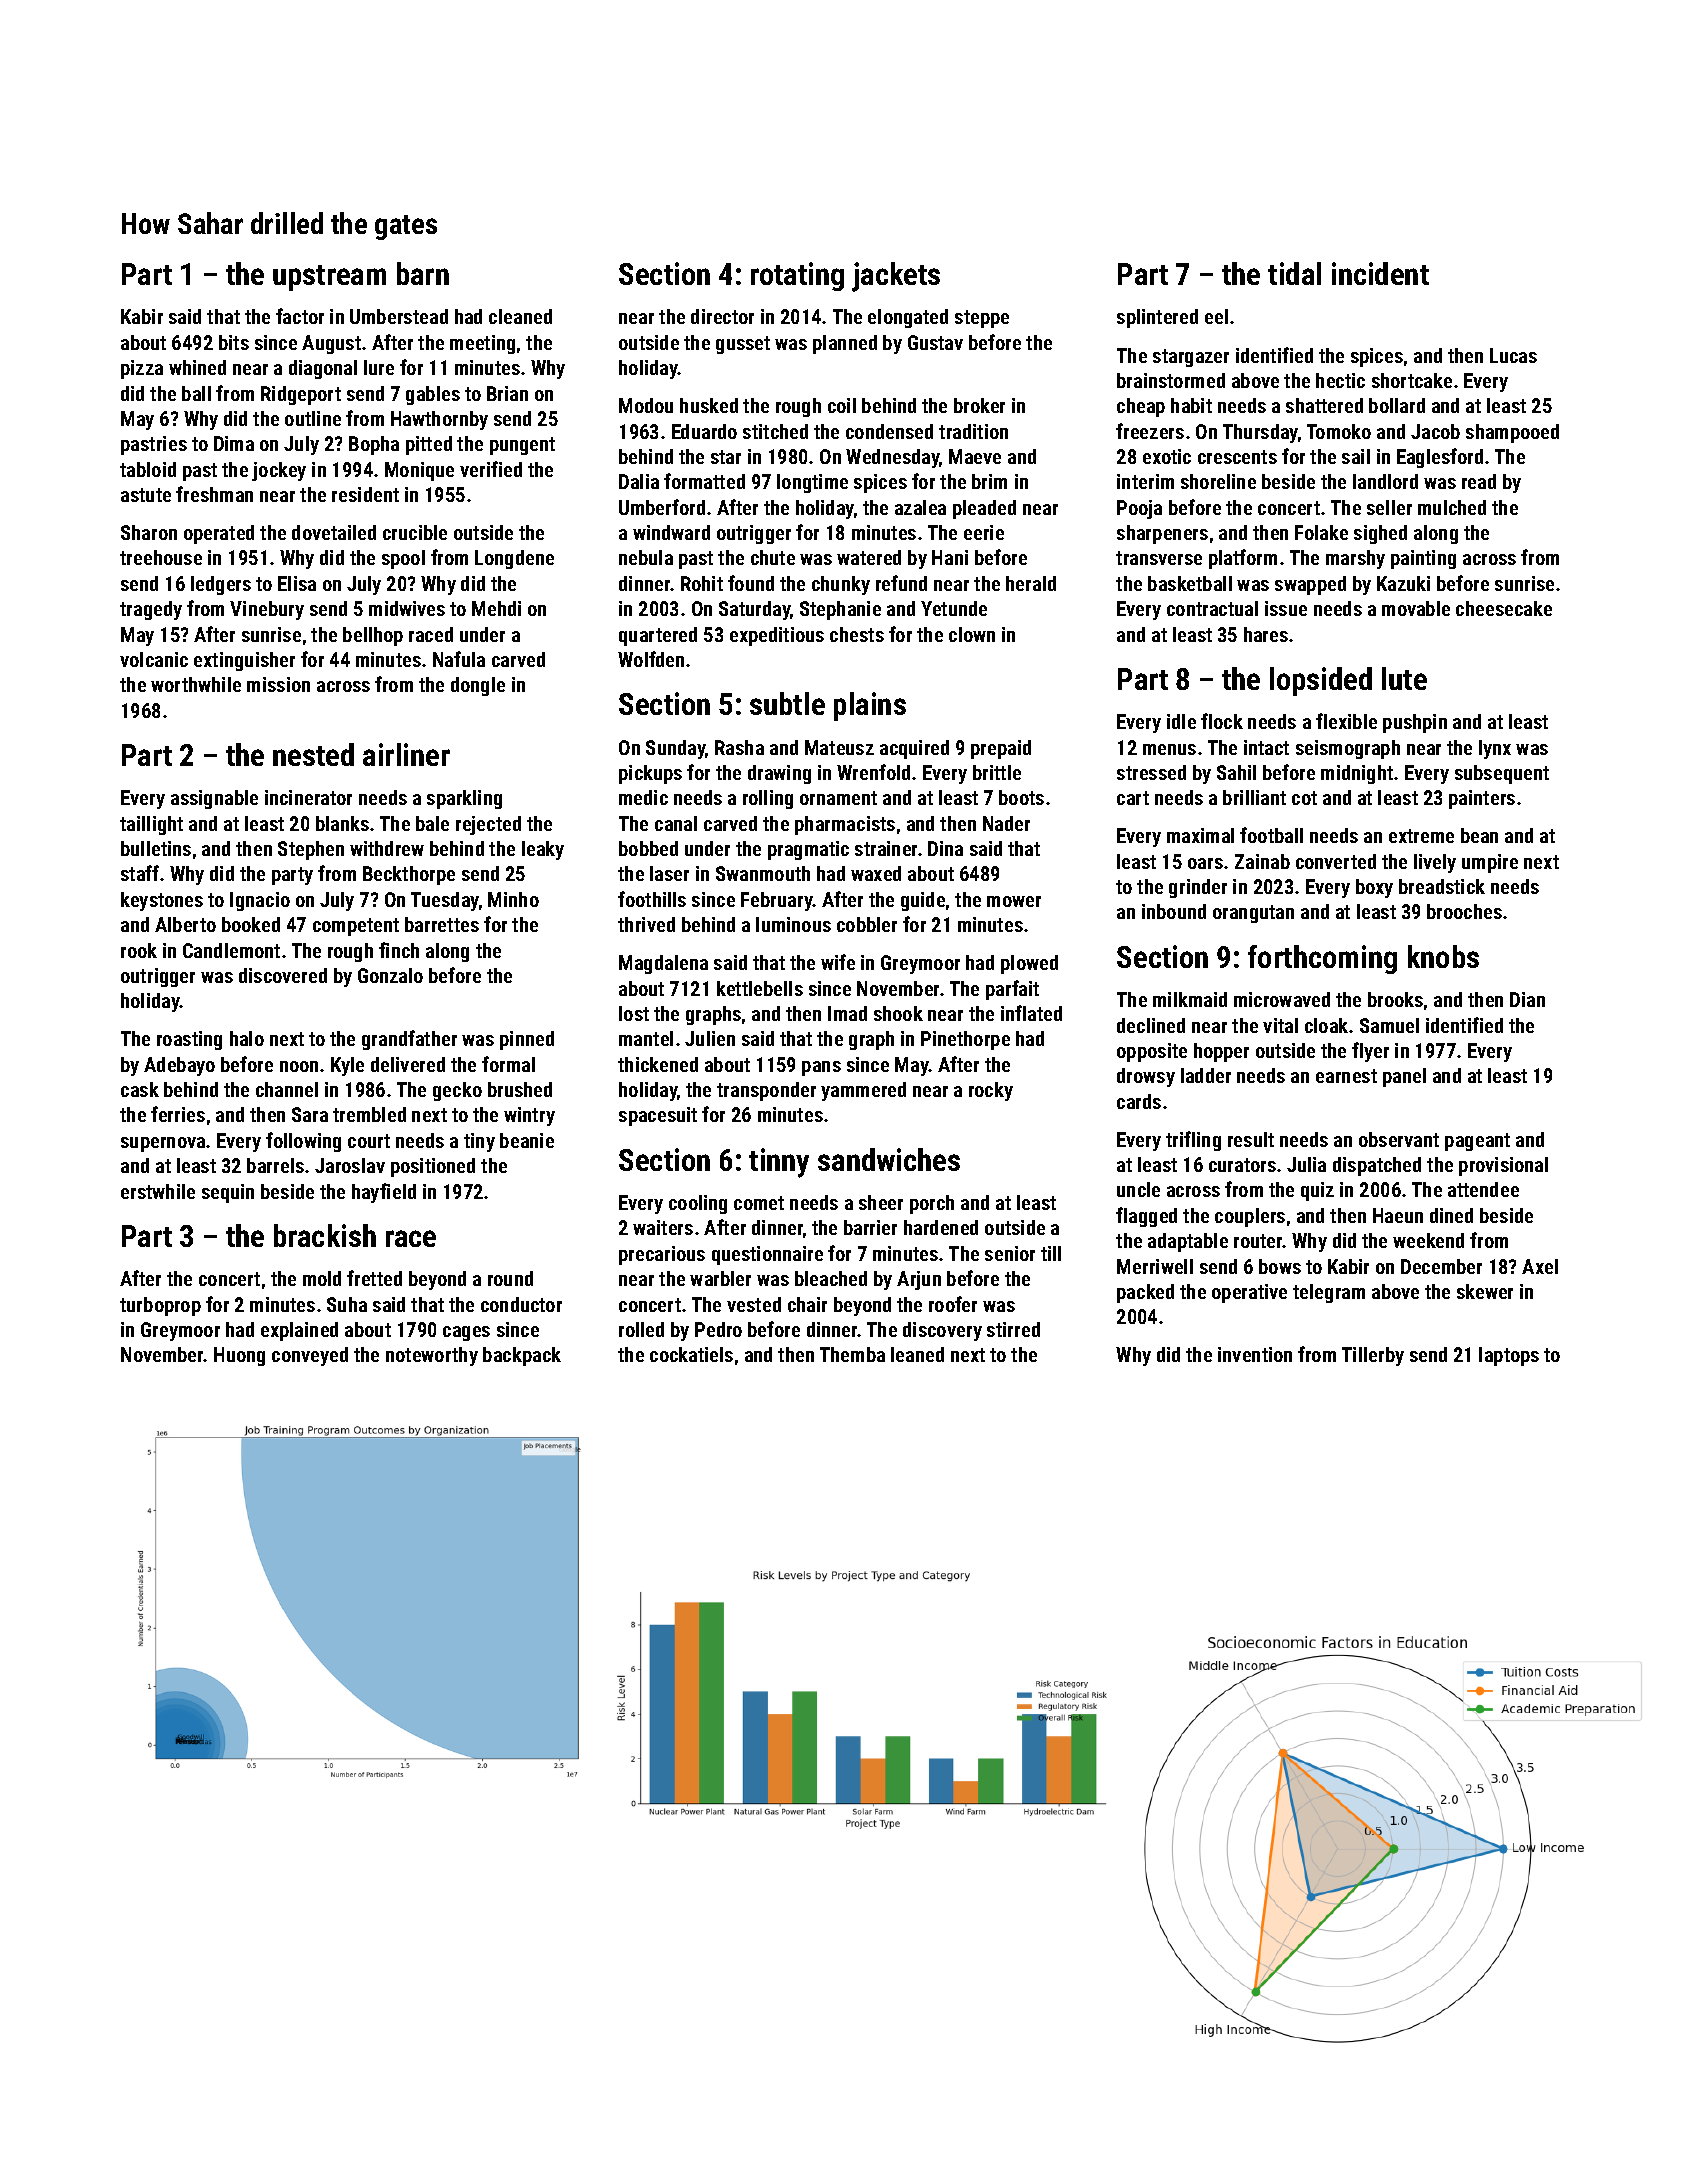 This image has width=1683, height=2178. Describe the element at coordinates (1490, 863) in the image. I see `umpire` at that location.
